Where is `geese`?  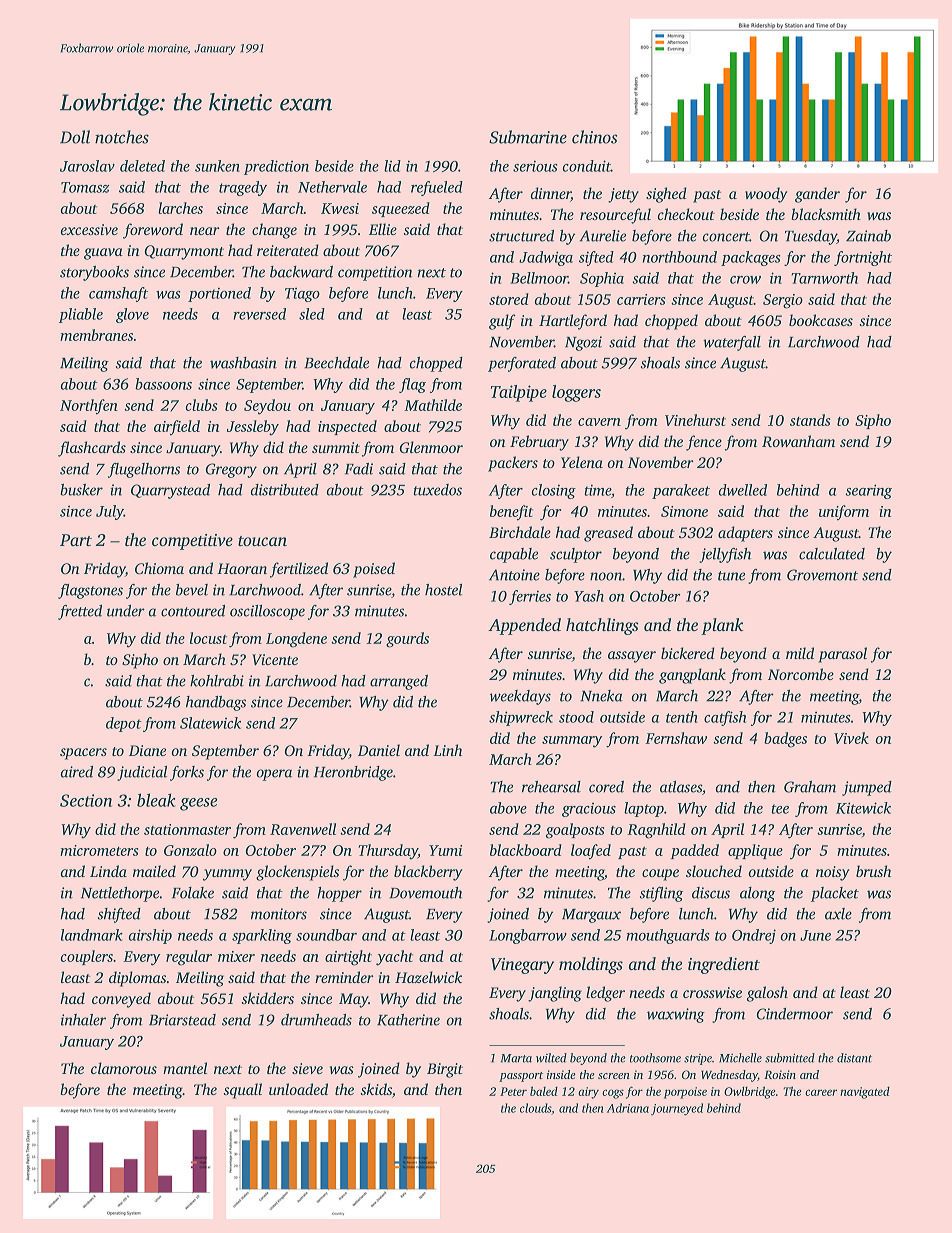 geese is located at coordinates (198, 804).
